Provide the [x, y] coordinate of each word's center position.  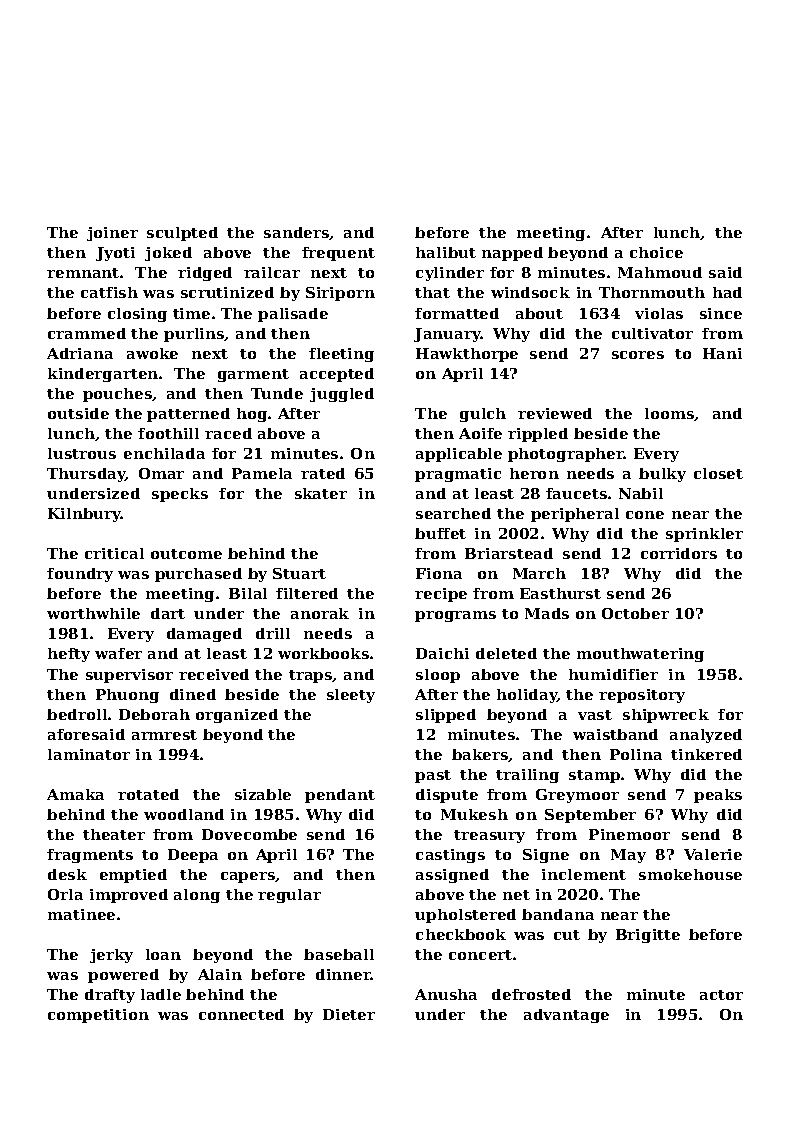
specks [180, 495]
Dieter [349, 1014]
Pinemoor [629, 834]
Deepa [193, 856]
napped [512, 254]
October [635, 613]
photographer [566, 455]
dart [168, 613]
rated [323, 473]
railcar [272, 272]
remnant [83, 273]
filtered [307, 593]
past [433, 776]
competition [98, 1016]
